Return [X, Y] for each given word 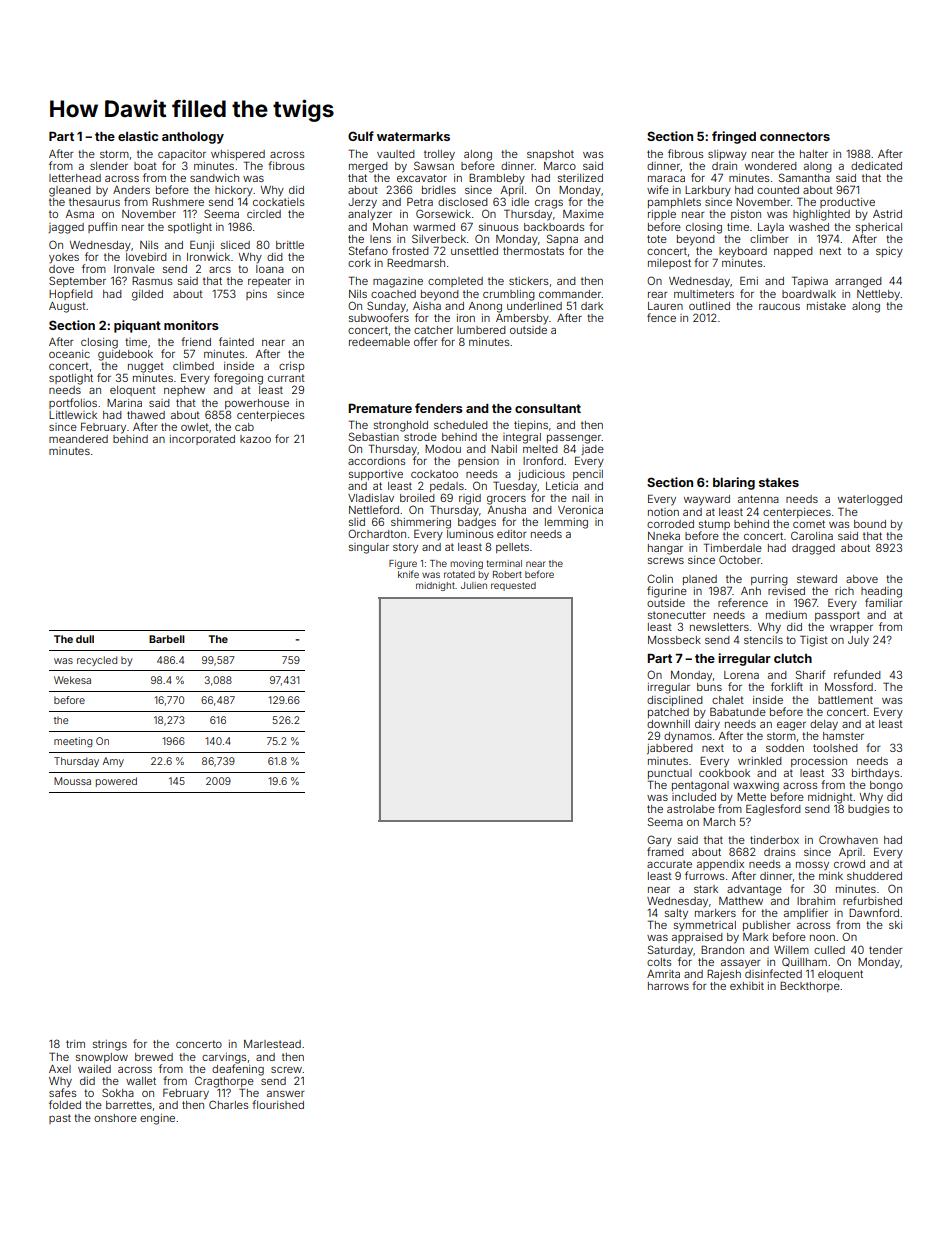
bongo [886, 786]
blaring [734, 483]
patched [668, 713]
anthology [193, 138]
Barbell [167, 639]
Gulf [361, 136]
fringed [734, 137]
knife [408, 574]
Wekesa [72, 680]
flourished [278, 1104]
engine [157, 1119]
